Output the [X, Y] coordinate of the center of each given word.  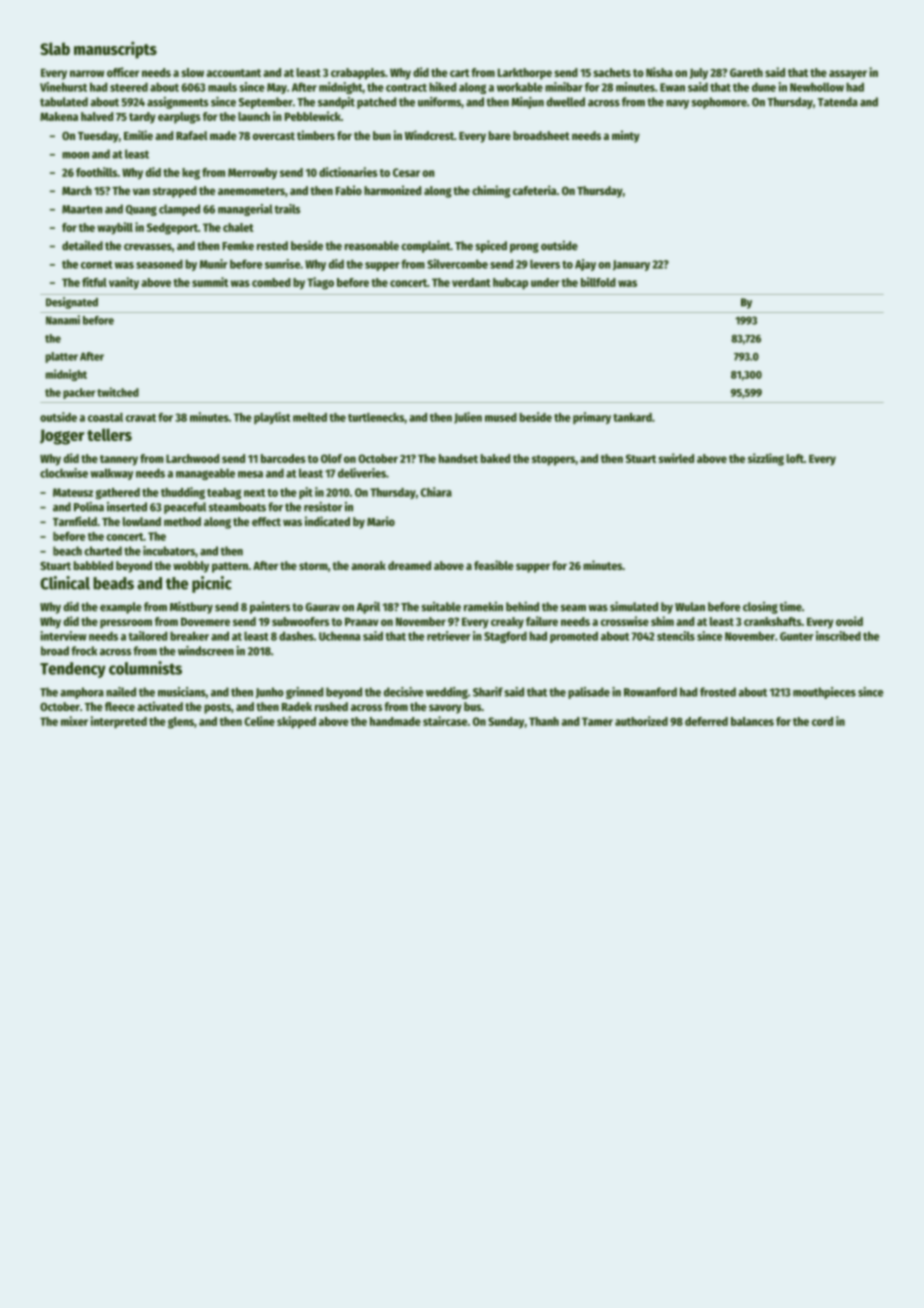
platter [61, 357]
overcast [274, 136]
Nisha [659, 72]
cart [459, 73]
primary [592, 418]
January [631, 265]
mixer [74, 721]
